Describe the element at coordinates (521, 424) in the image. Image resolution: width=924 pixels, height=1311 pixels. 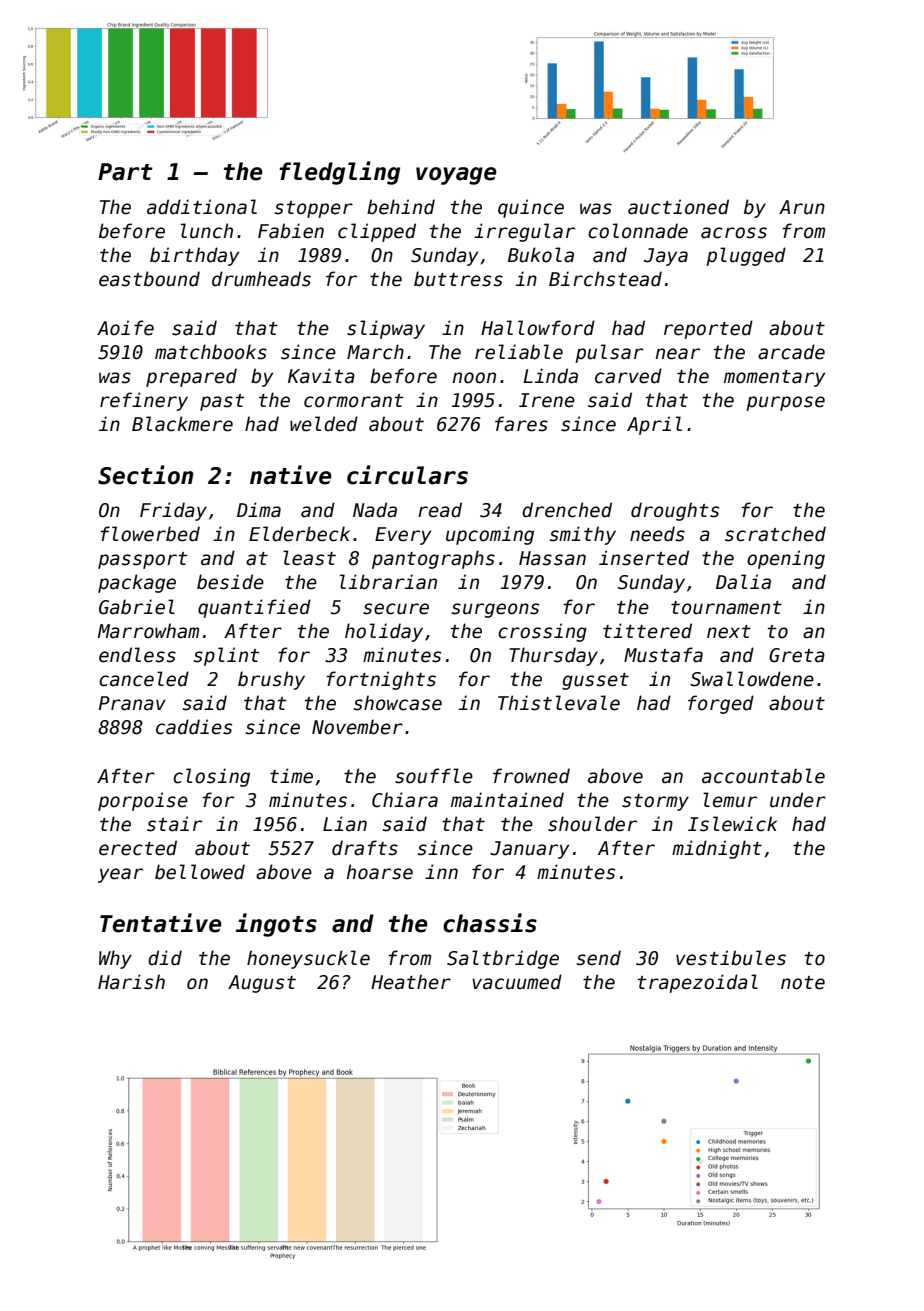
I see `fares` at that location.
